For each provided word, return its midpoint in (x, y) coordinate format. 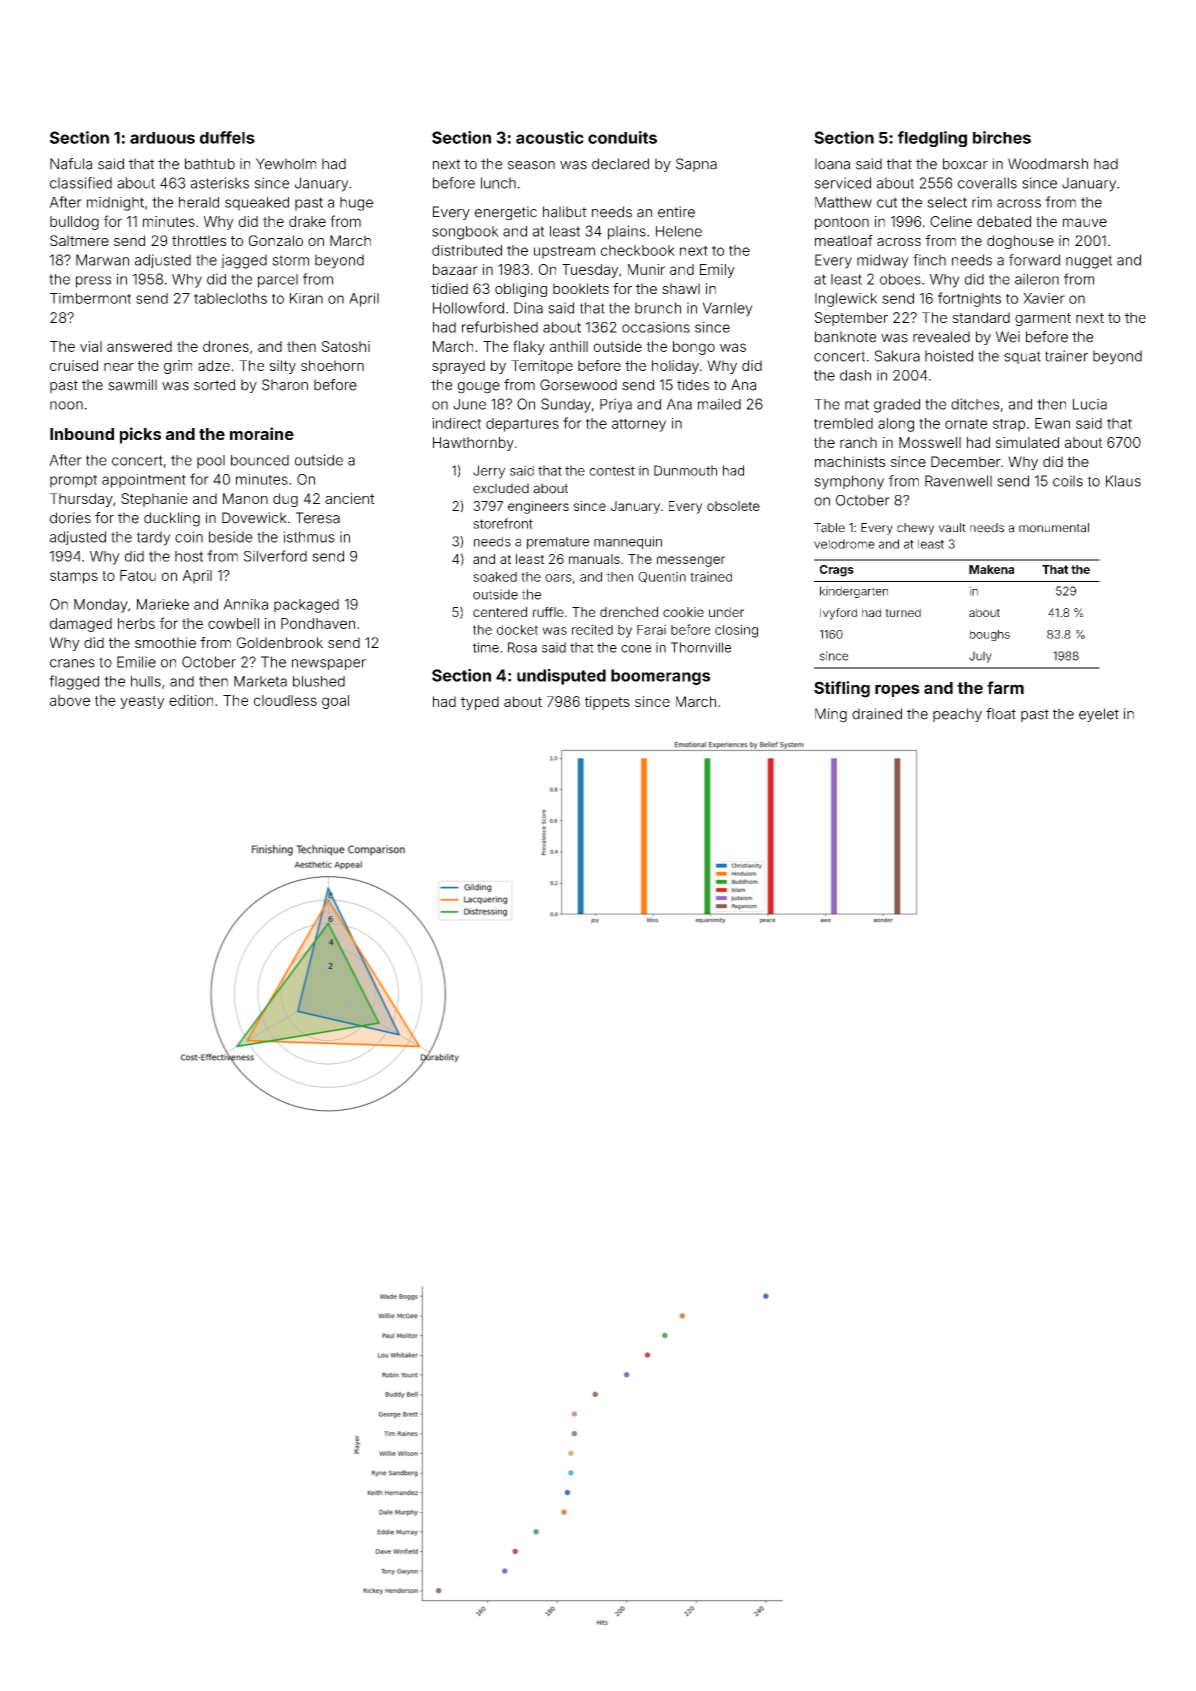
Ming (831, 715)
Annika (245, 604)
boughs (990, 635)
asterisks (220, 183)
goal (335, 702)
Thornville (701, 647)
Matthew (843, 202)
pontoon (842, 223)
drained (877, 714)
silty (283, 367)
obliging (521, 290)
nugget (1089, 262)
